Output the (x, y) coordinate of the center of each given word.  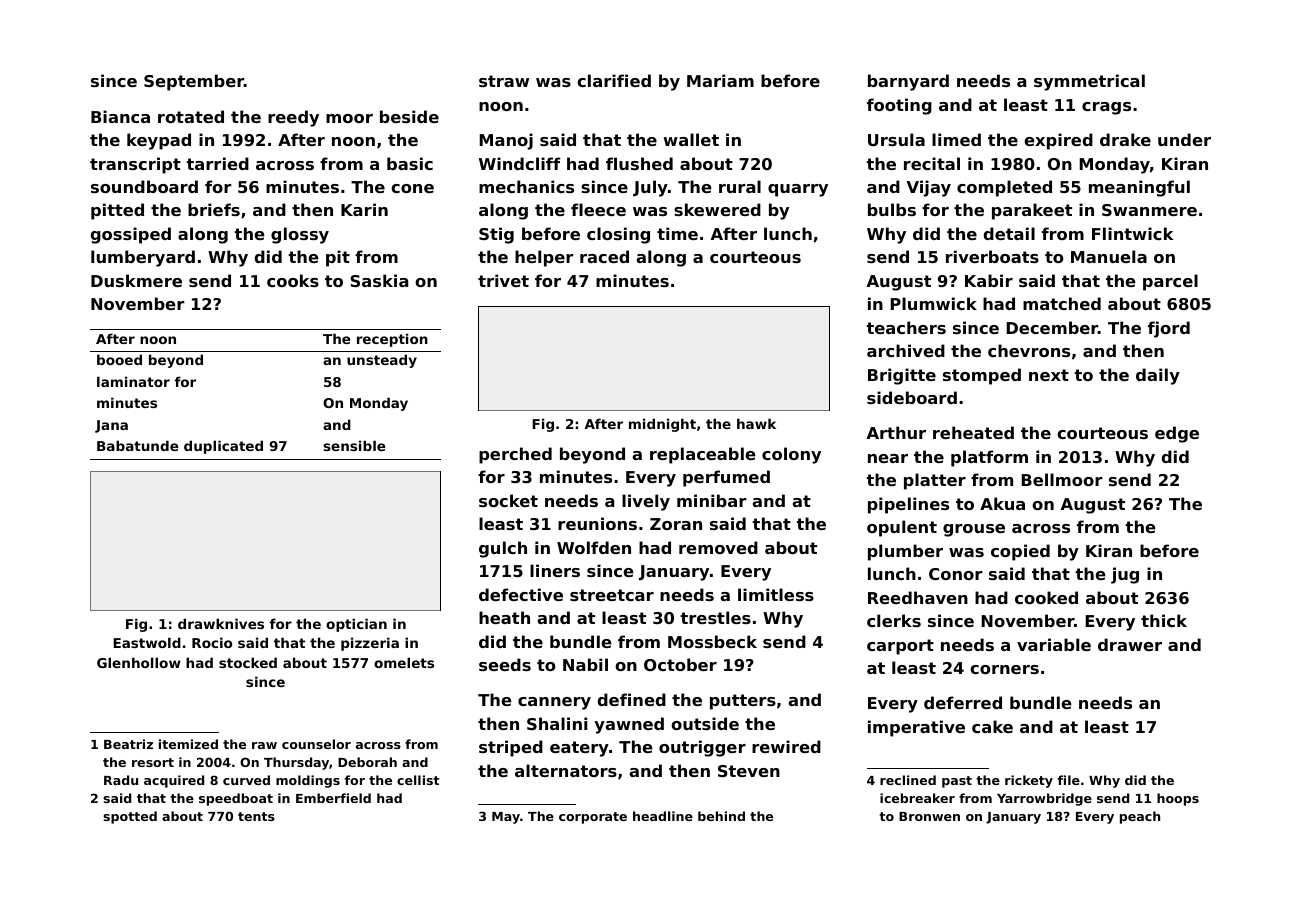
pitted (117, 211)
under (1184, 139)
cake (992, 726)
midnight (662, 425)
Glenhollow (139, 662)
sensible (354, 445)
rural (740, 186)
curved (246, 780)
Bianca (120, 116)
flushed (639, 163)
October (680, 664)
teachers (906, 327)
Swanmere (1149, 210)
